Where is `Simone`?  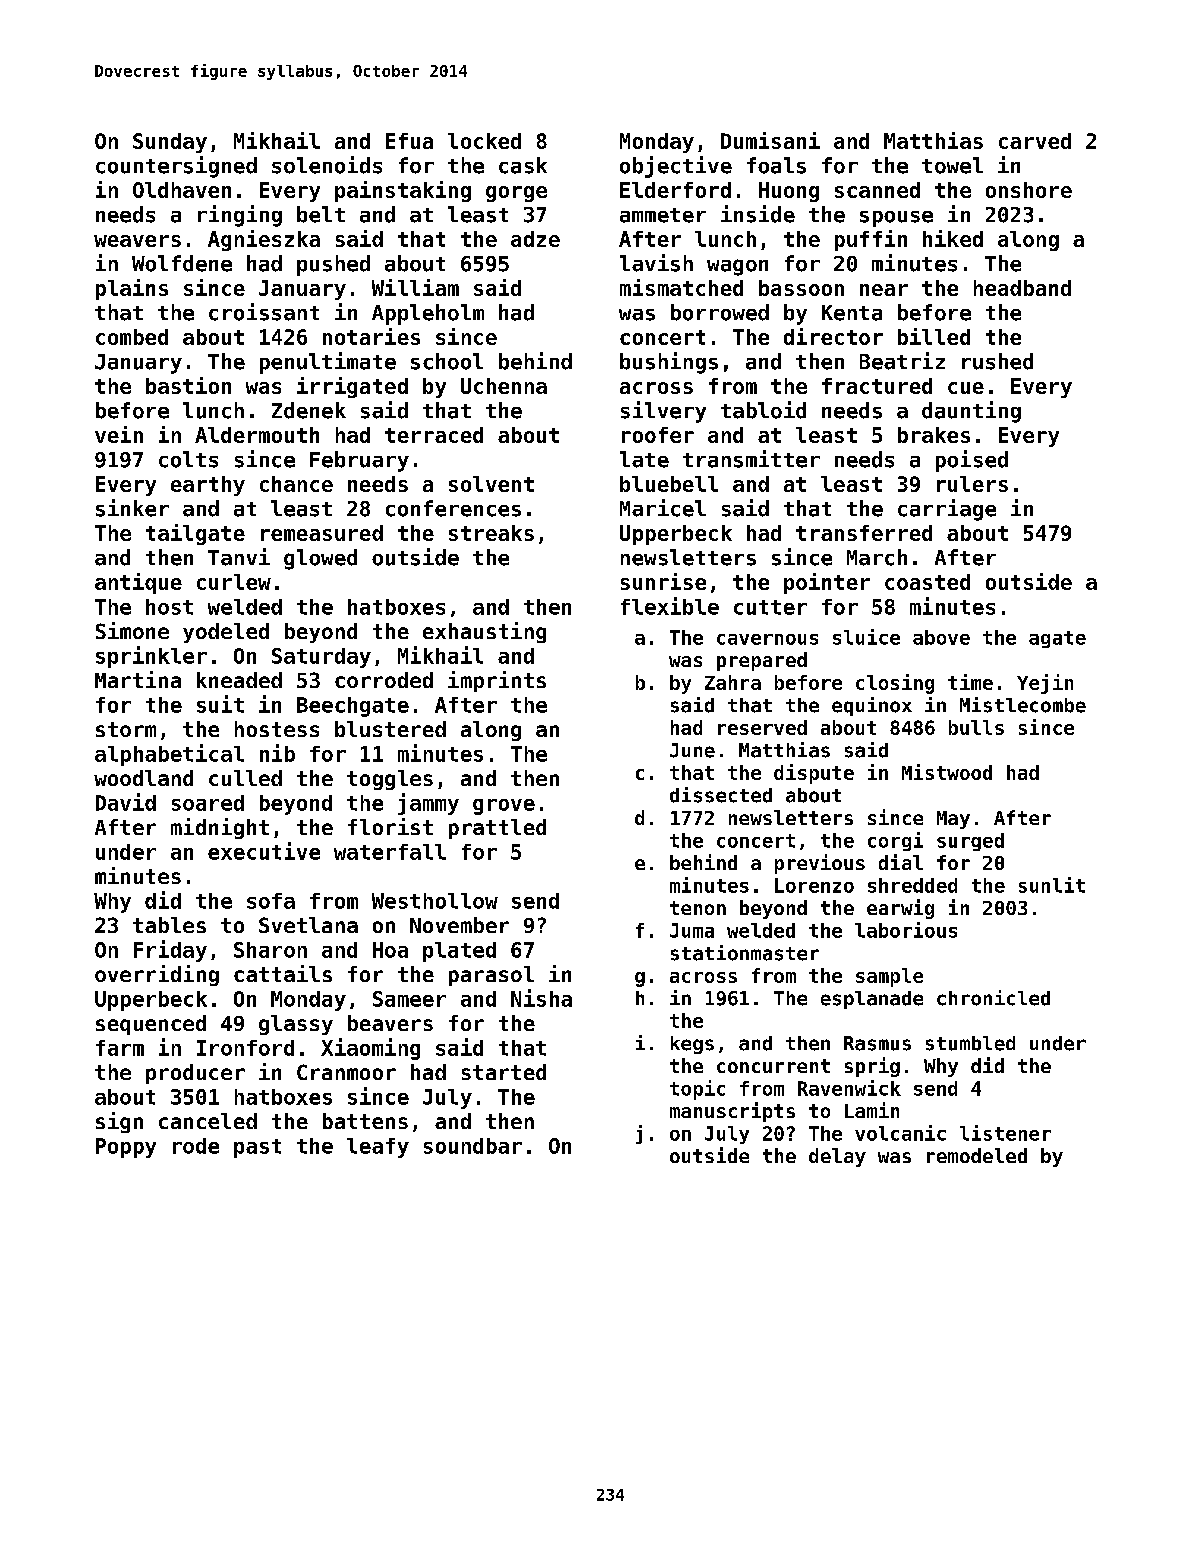
Simone is located at coordinates (132, 630).
